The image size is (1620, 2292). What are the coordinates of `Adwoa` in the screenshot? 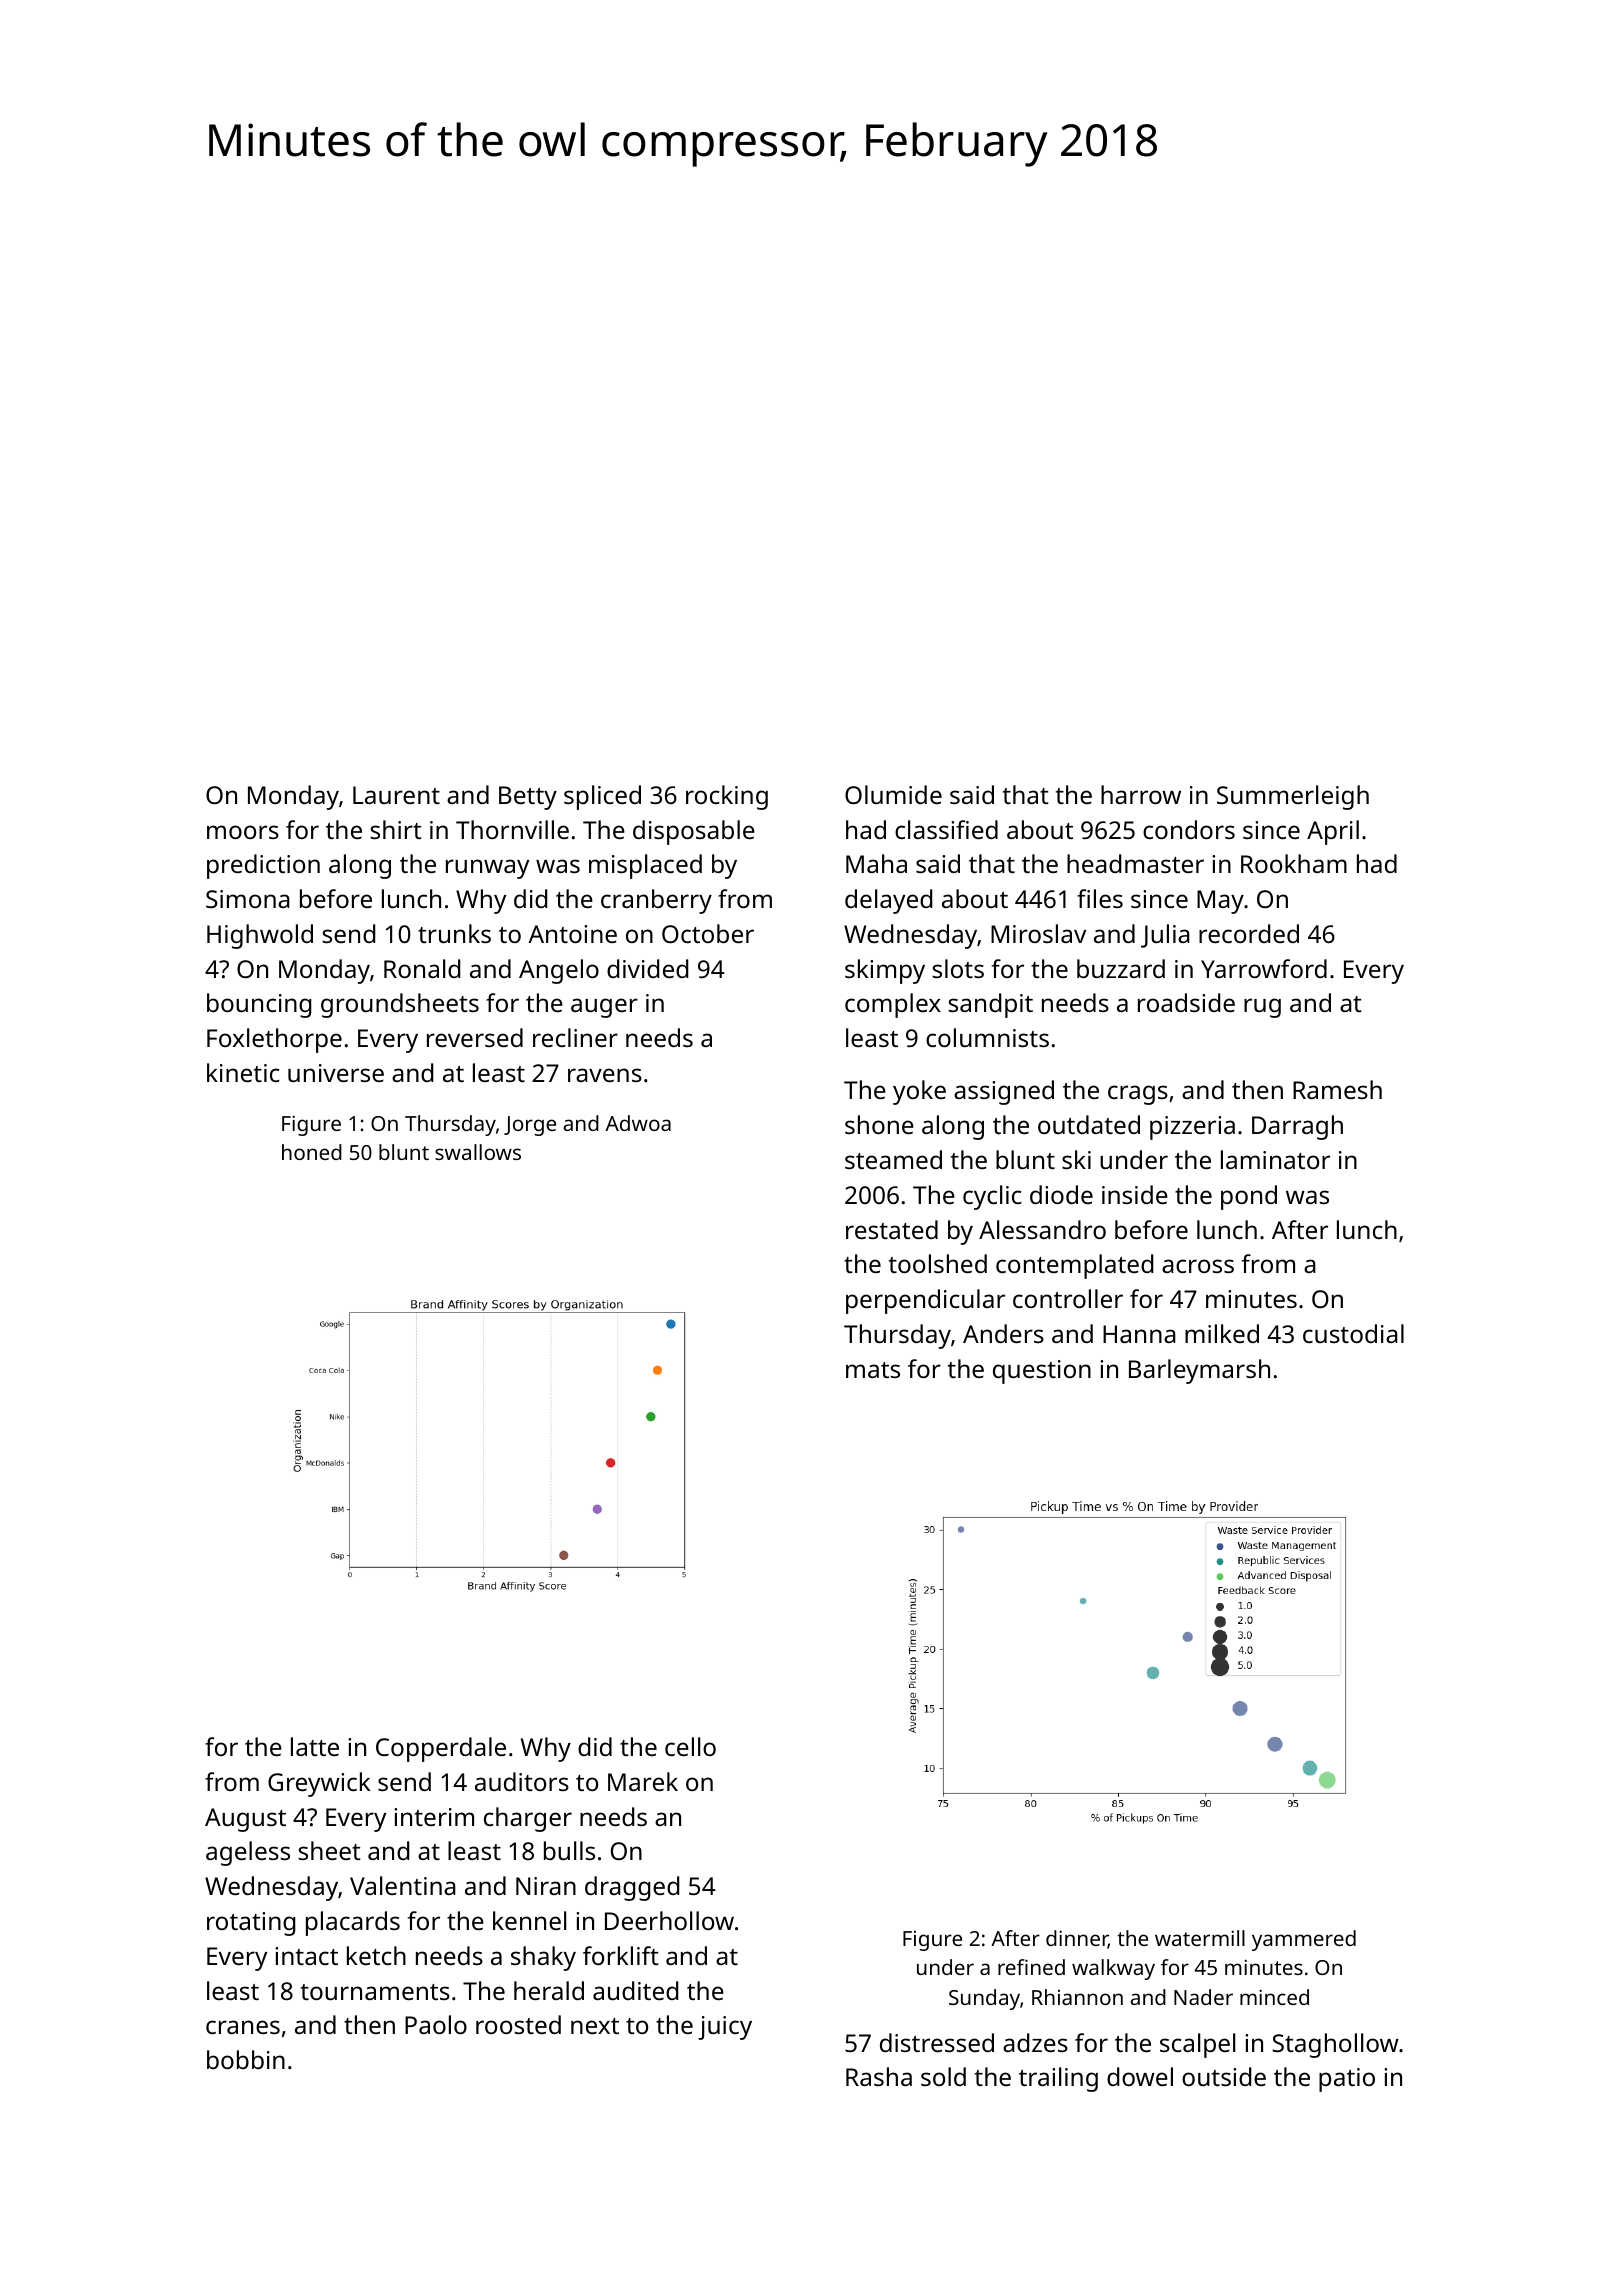 It's located at (638, 1123).
